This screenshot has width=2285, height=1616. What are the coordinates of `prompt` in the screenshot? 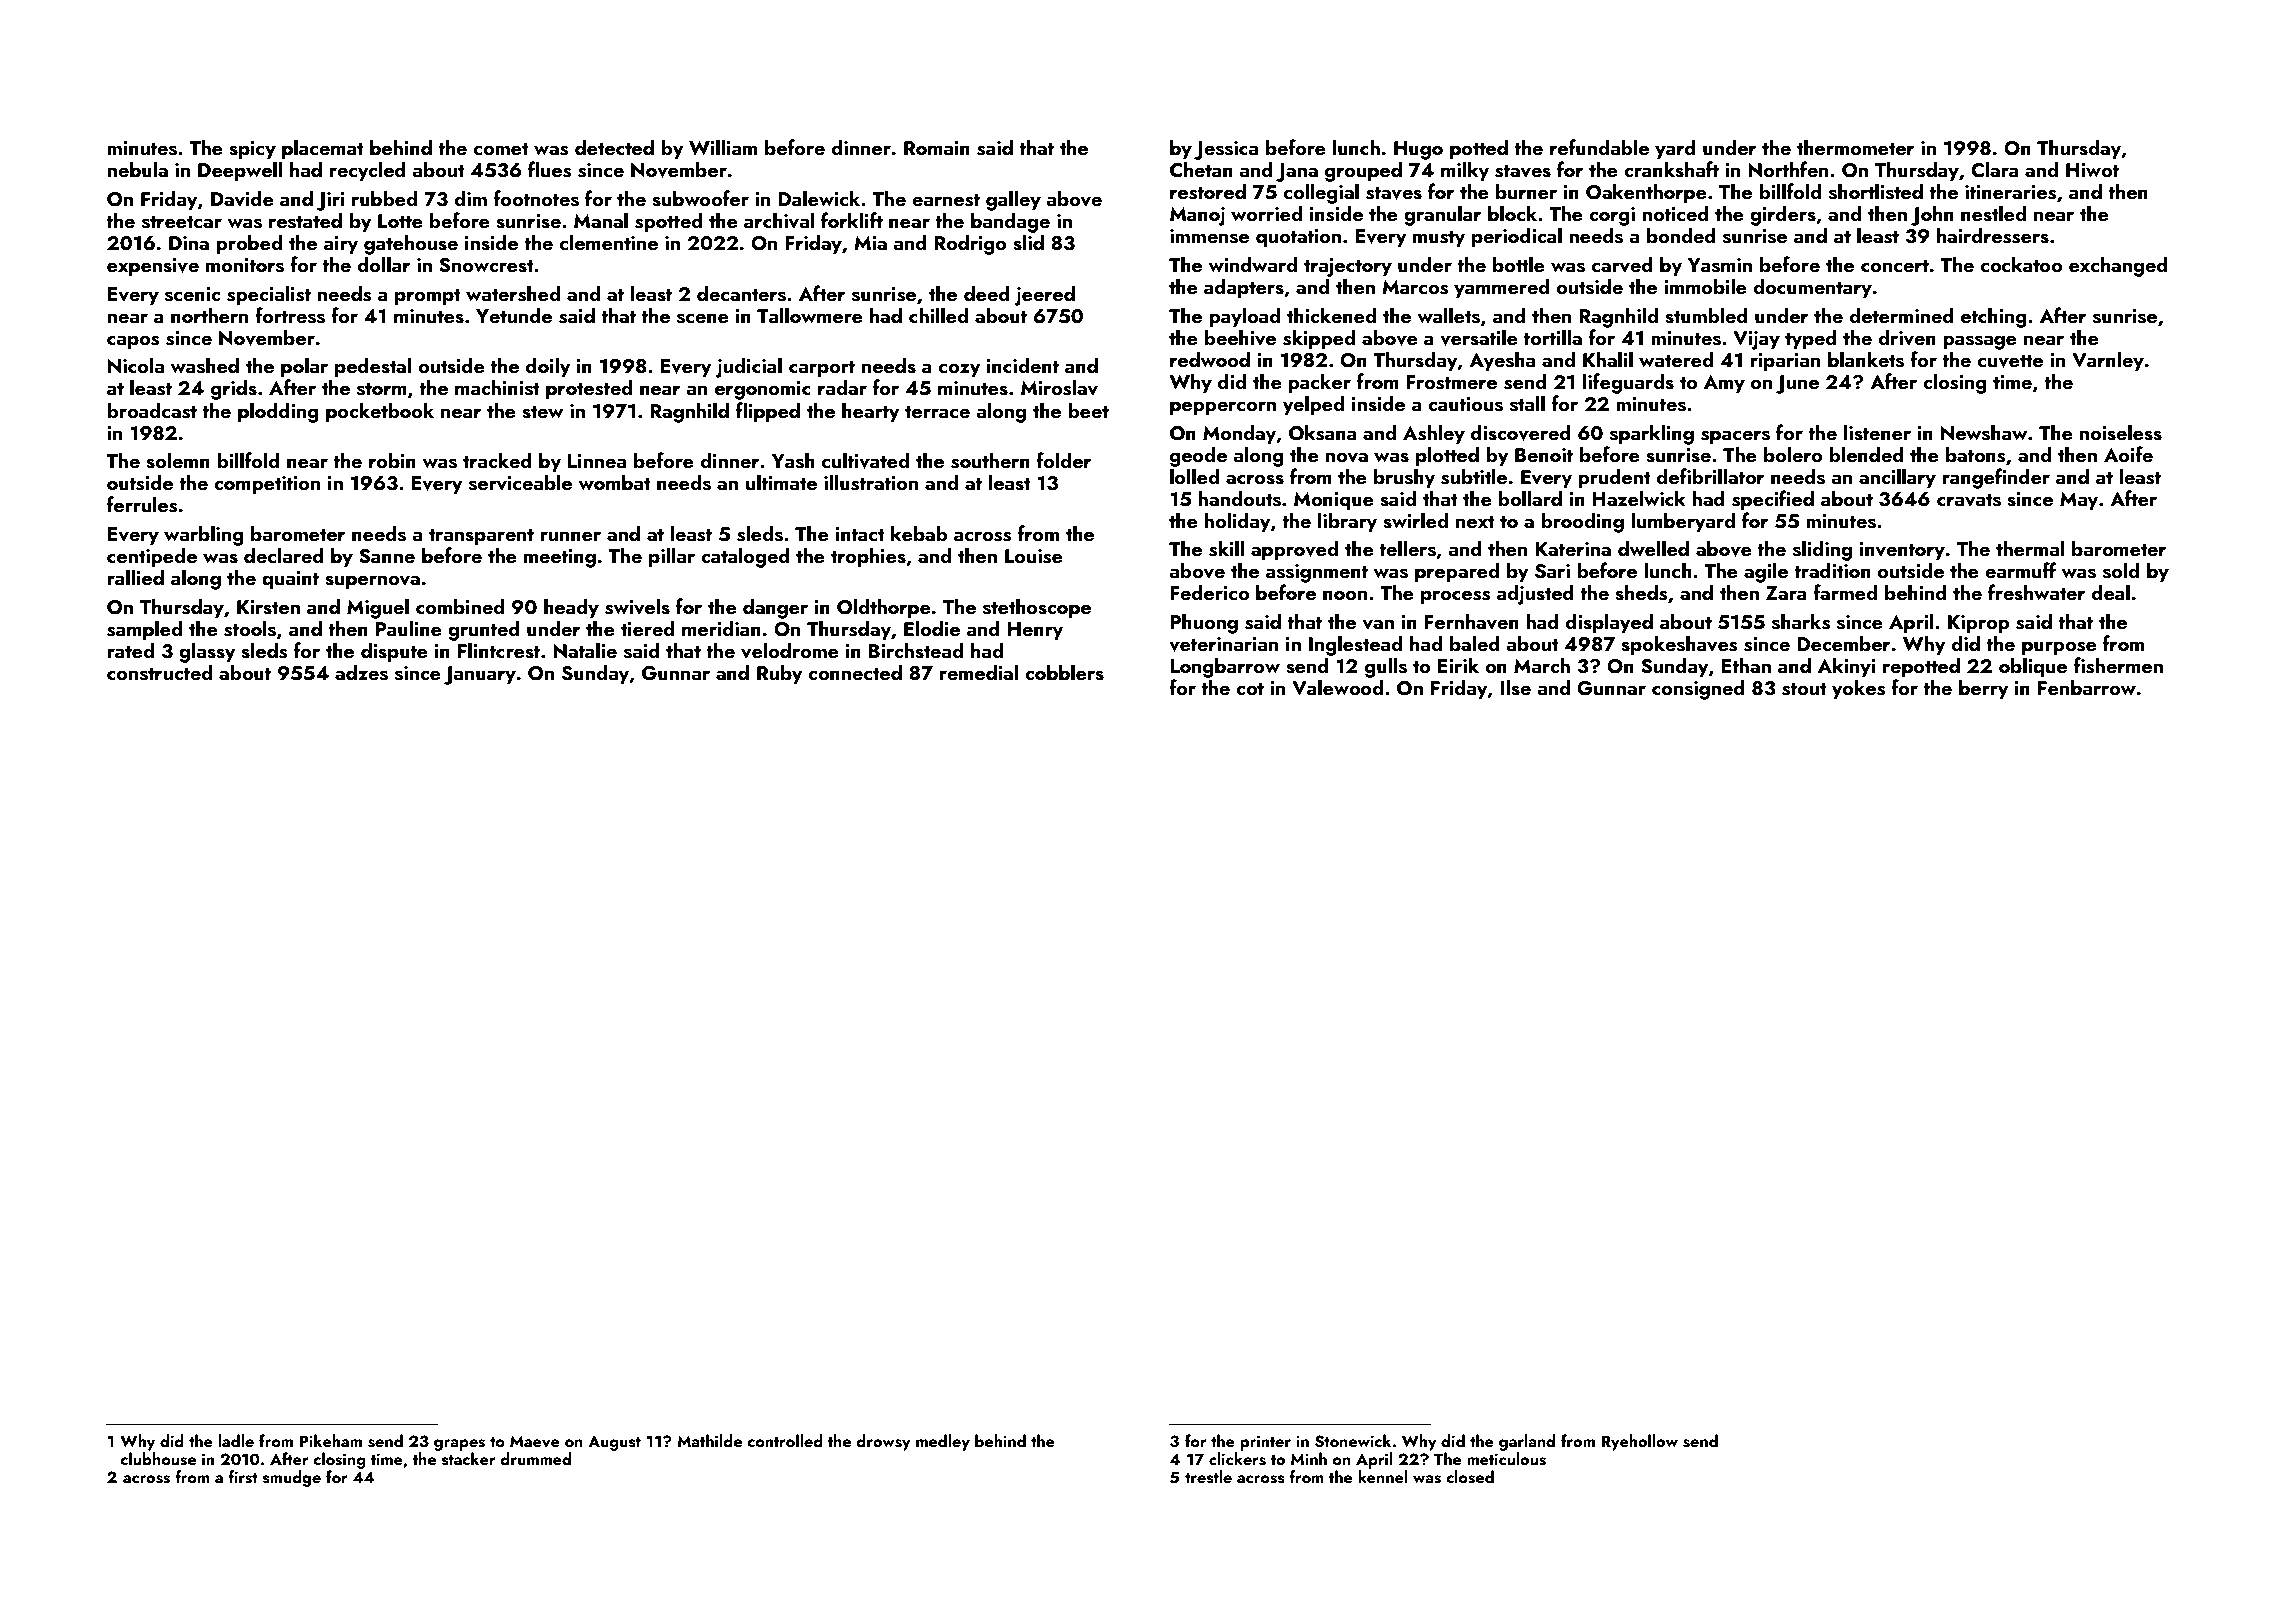 It's located at (428, 297).
